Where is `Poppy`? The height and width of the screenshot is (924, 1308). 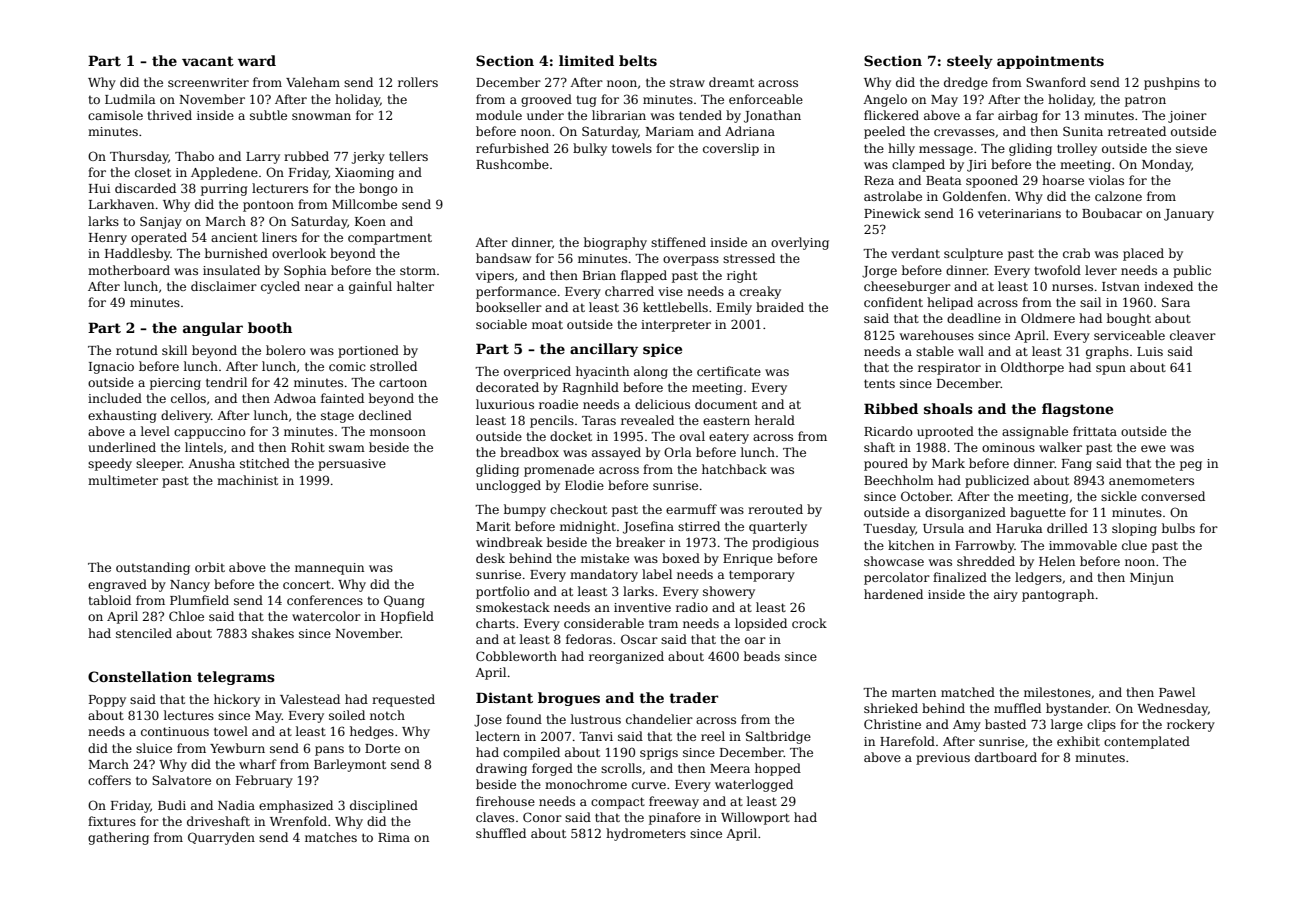
Poppy is located at coordinates (107, 701).
